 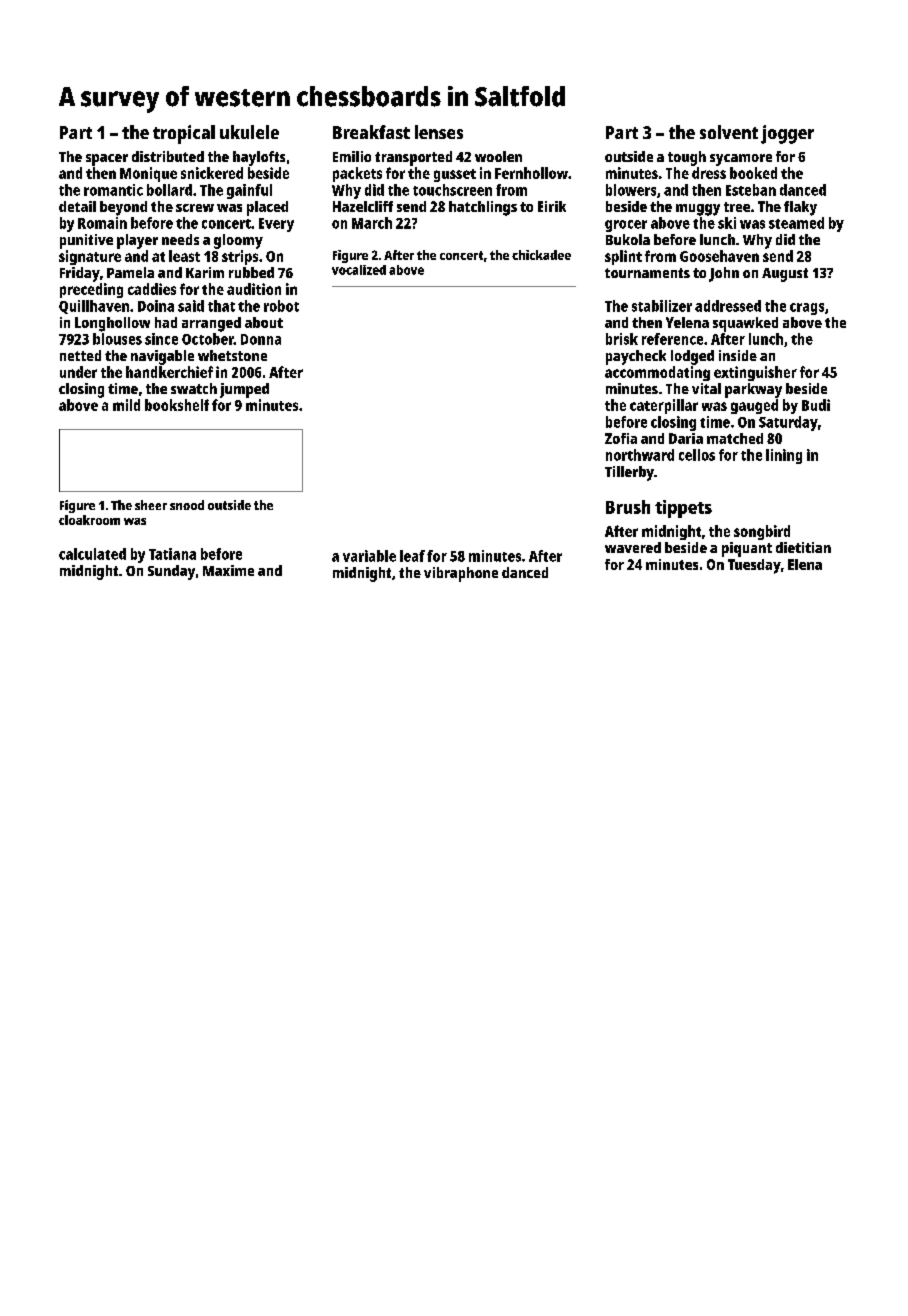 I want to click on Zofia, so click(x=621, y=438).
